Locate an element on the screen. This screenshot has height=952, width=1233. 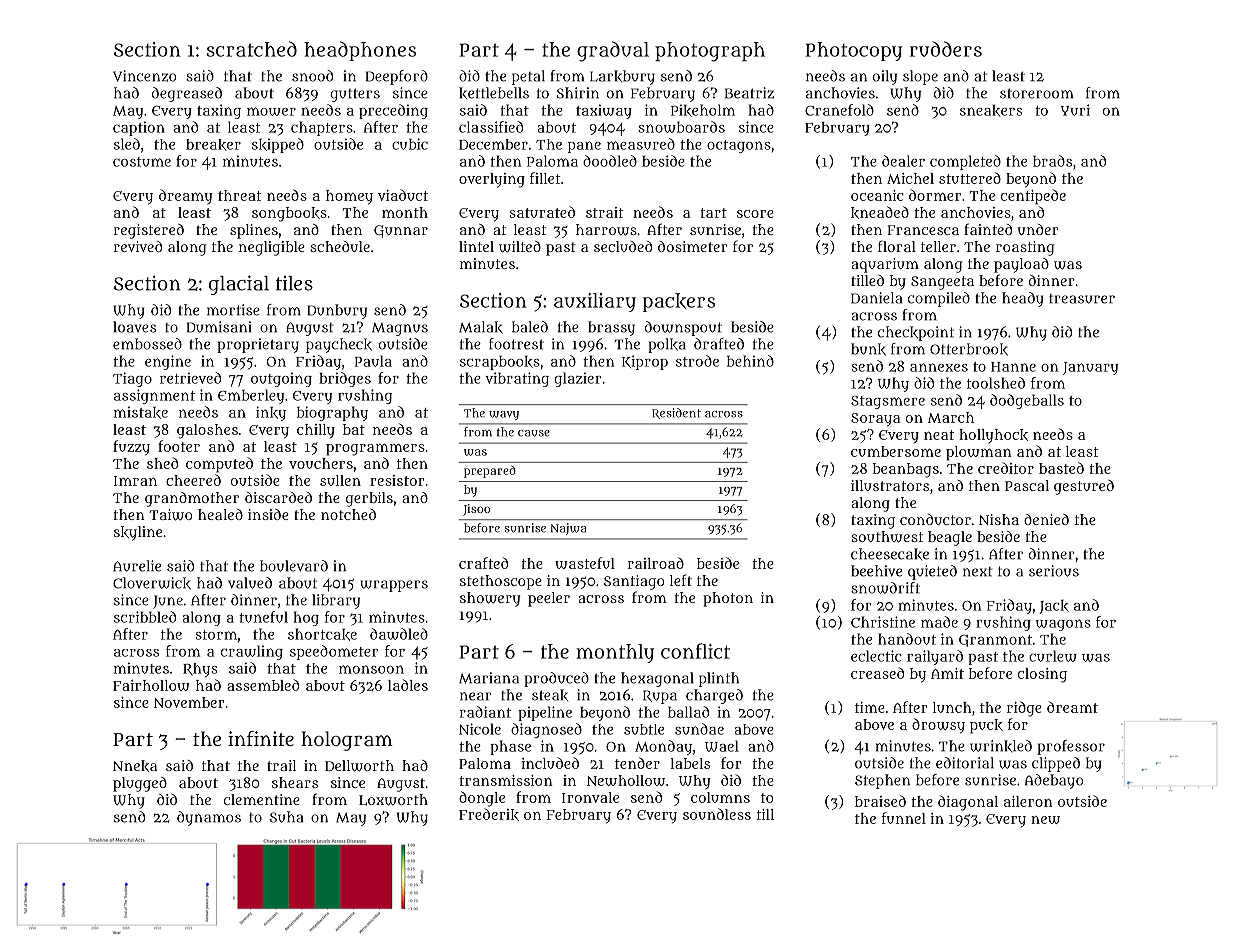
hologram is located at coordinates (347, 741).
